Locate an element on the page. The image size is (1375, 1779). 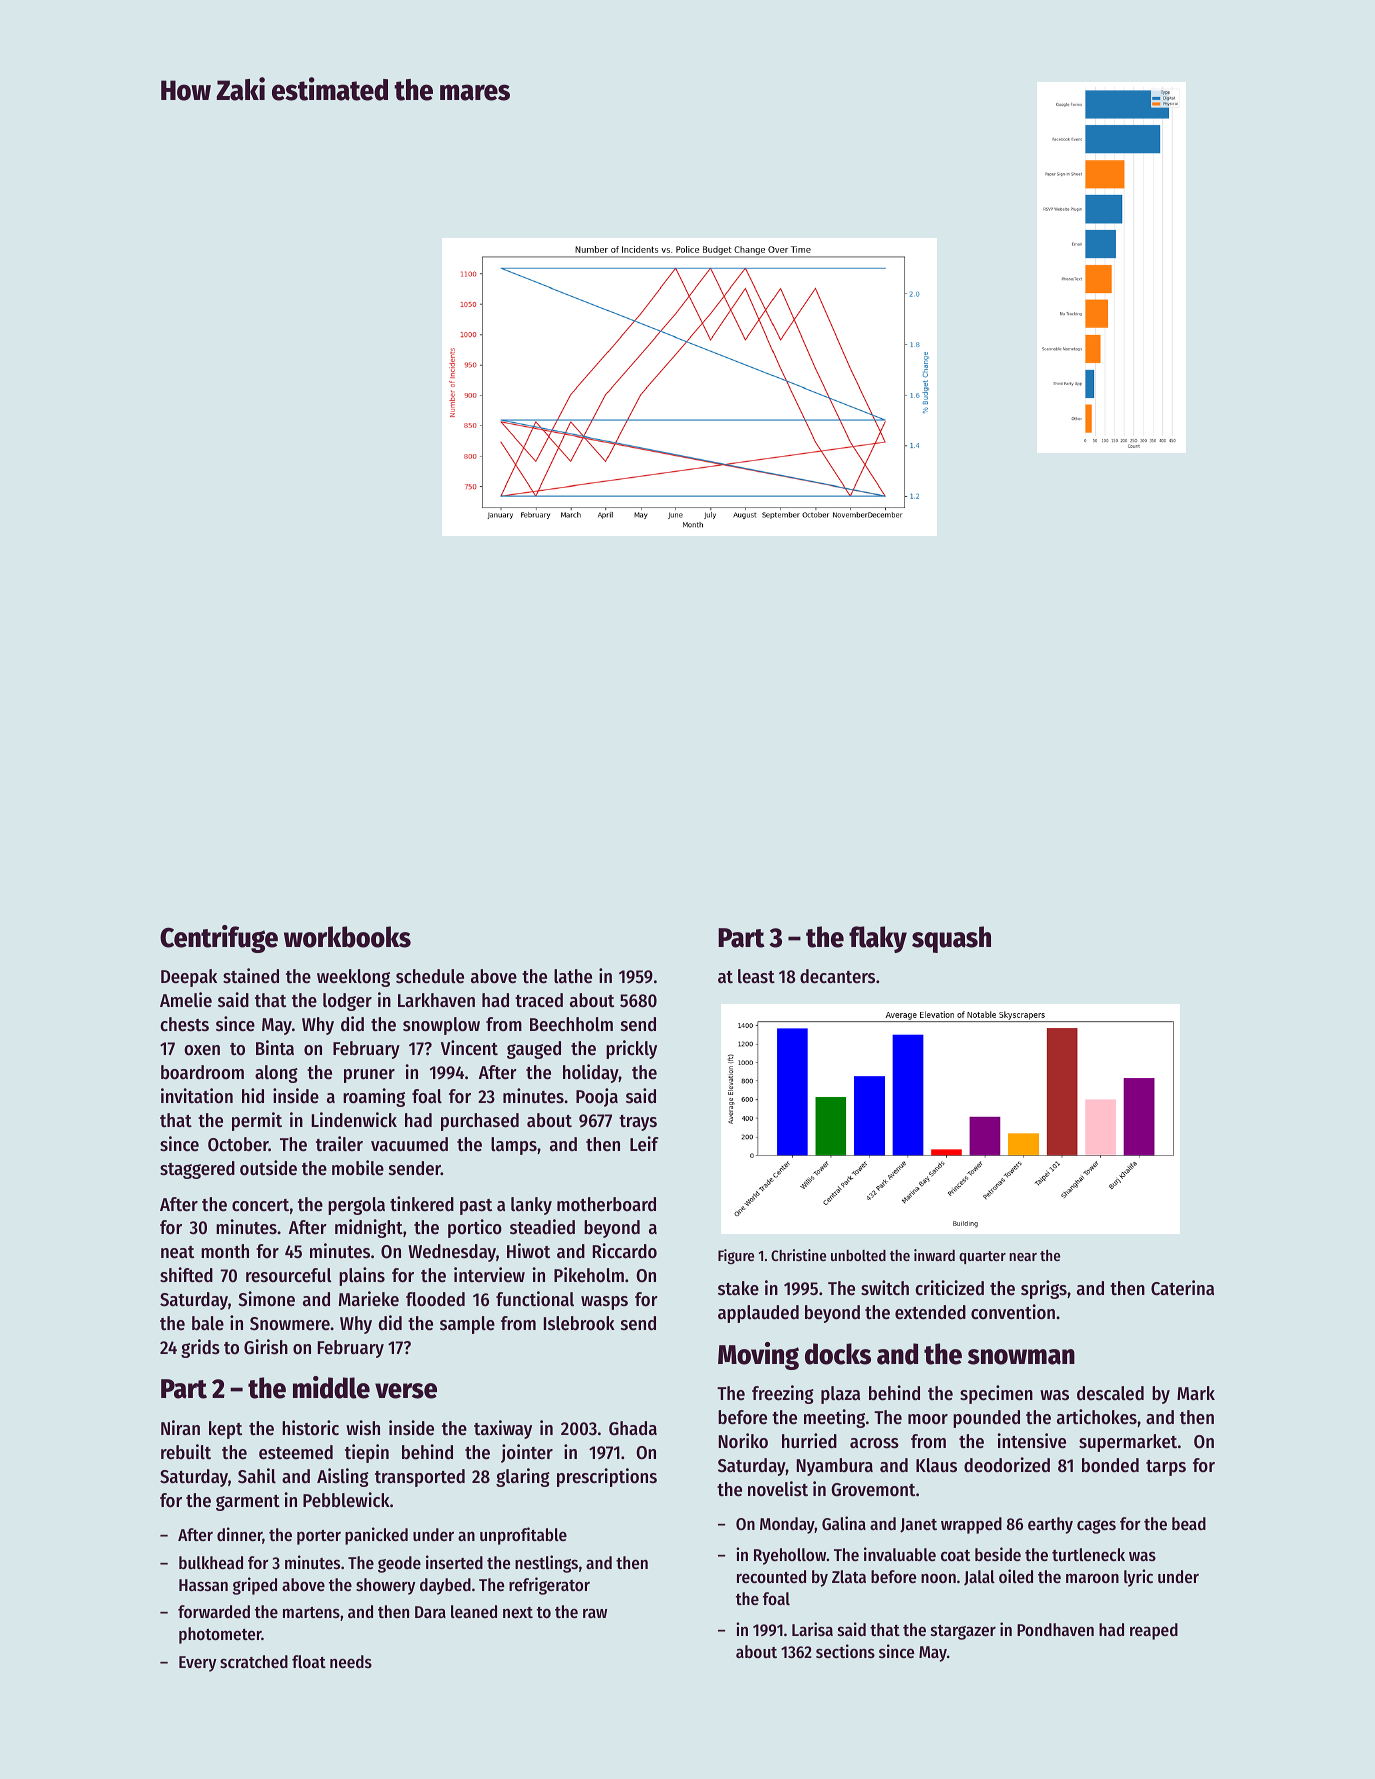
Ryehollow is located at coordinates (790, 1556).
